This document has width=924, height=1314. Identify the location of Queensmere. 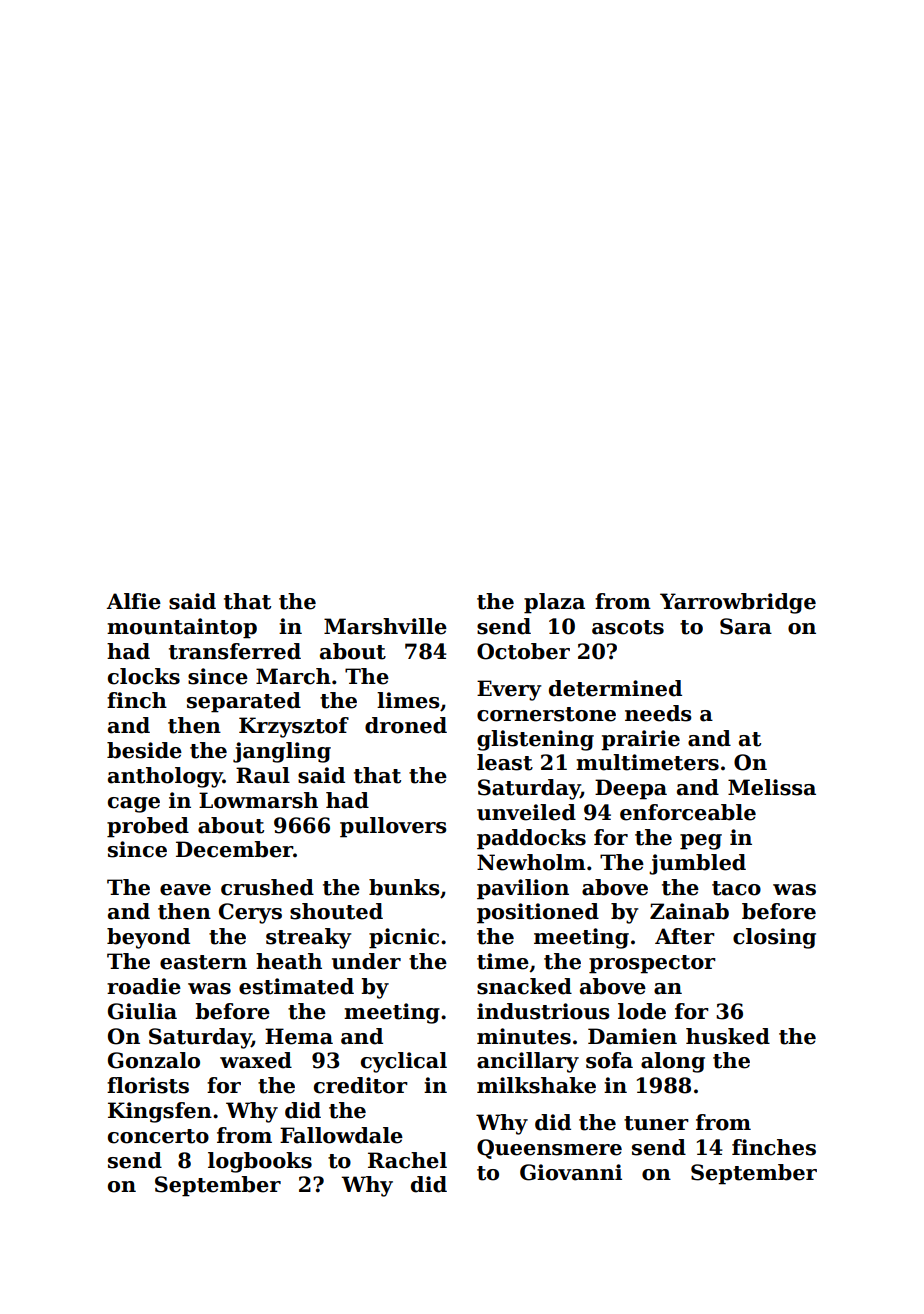
(549, 1149).
